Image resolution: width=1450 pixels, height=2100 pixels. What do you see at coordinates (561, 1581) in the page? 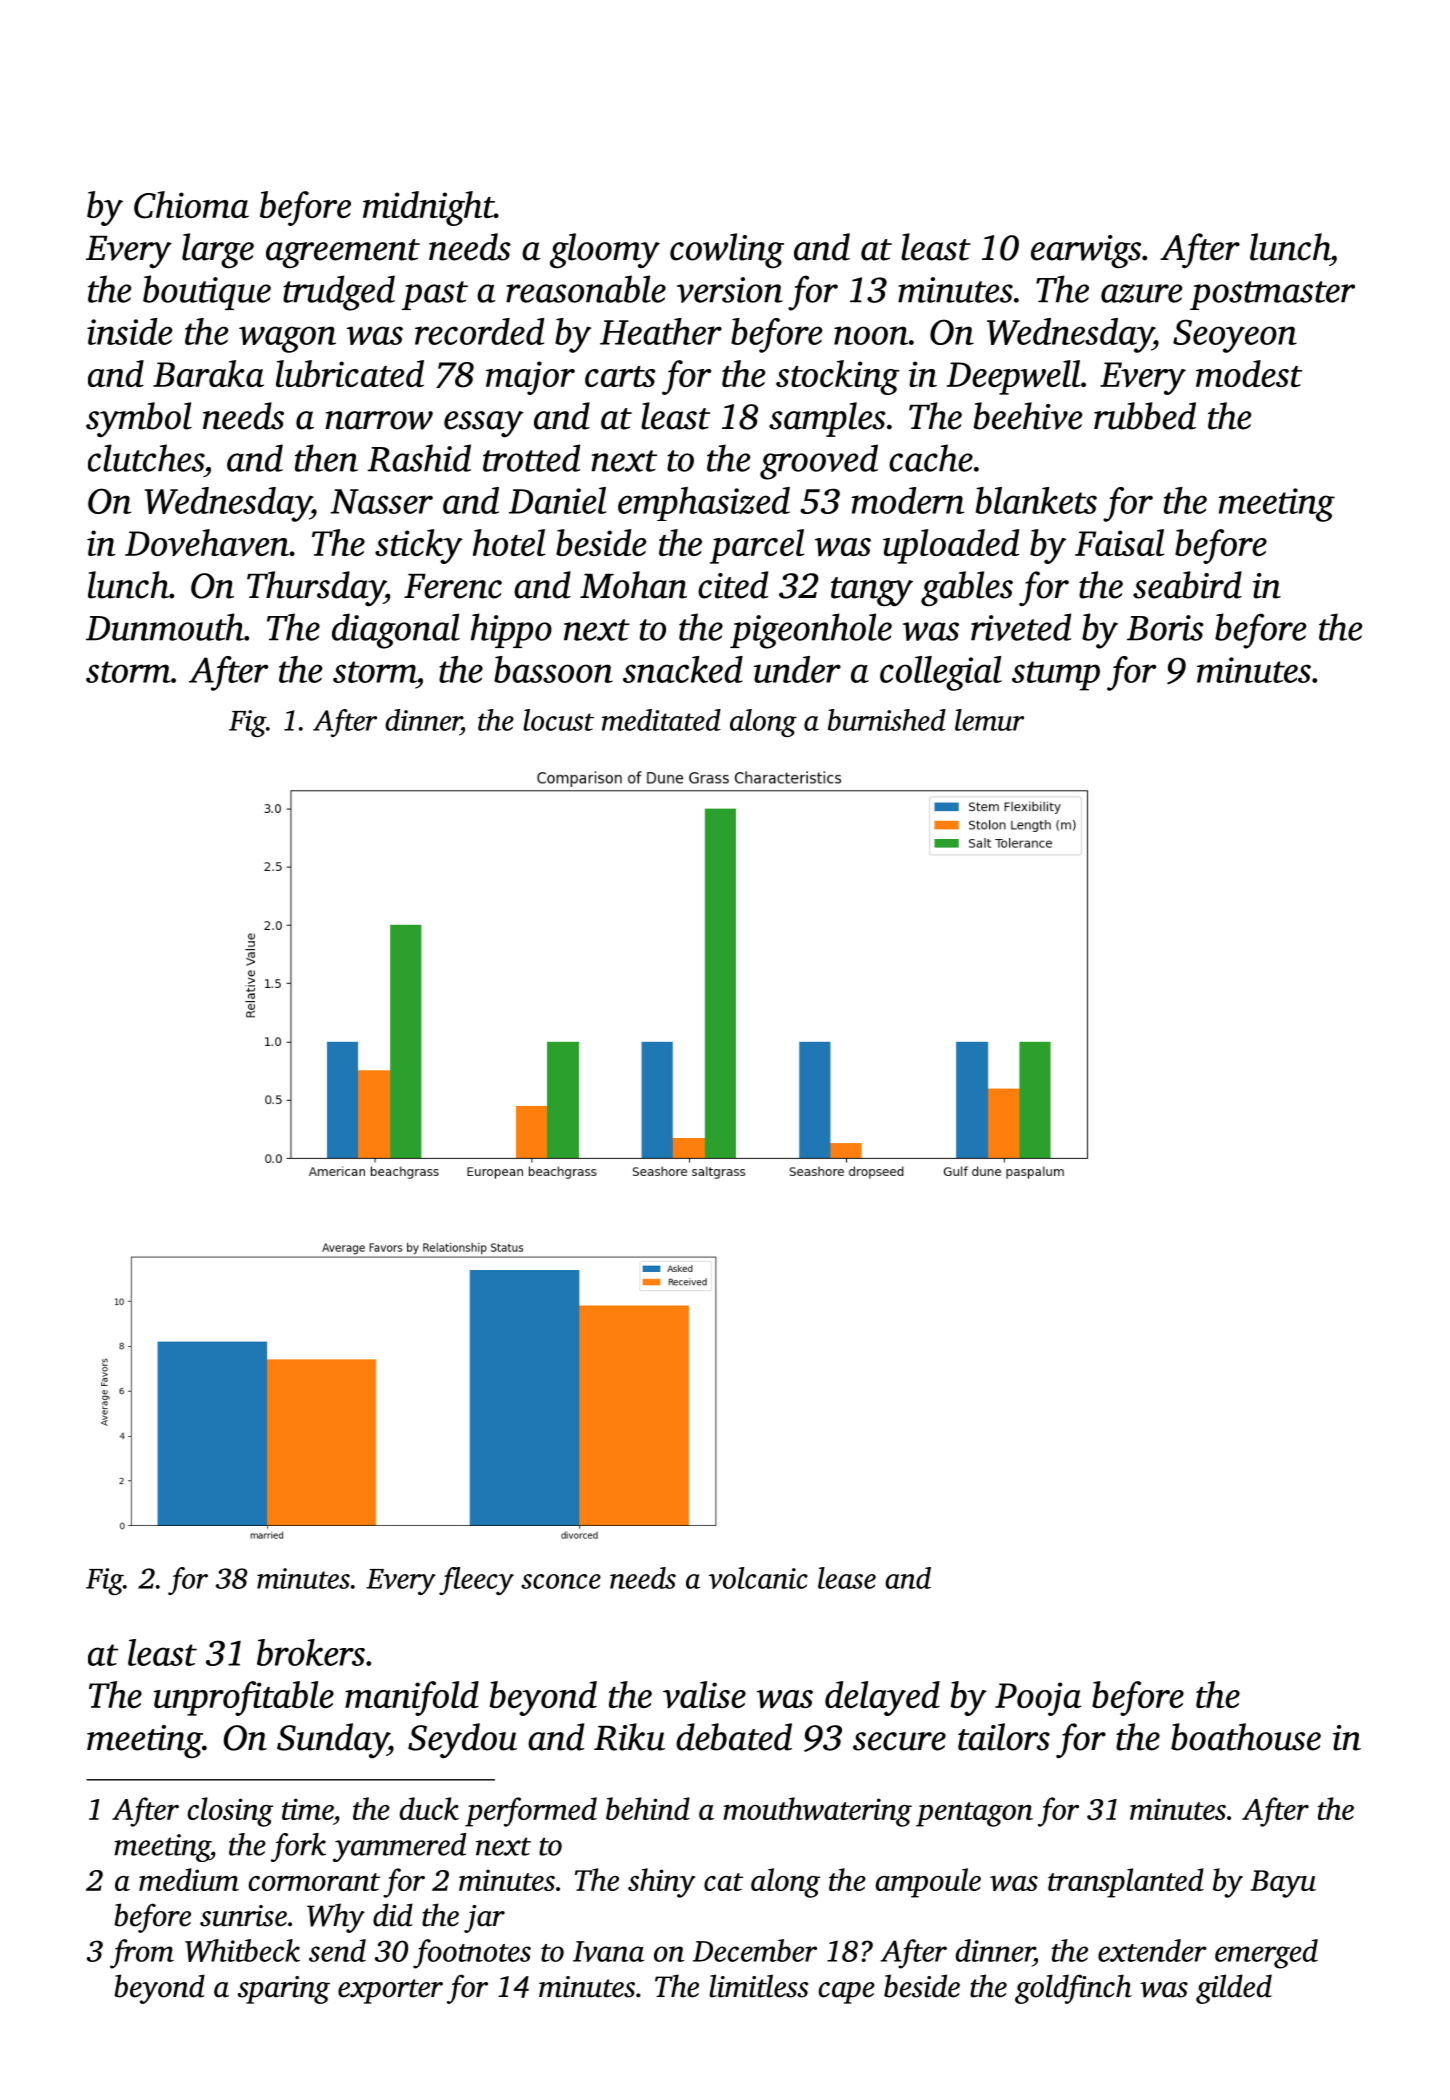
I see `sconce` at bounding box center [561, 1581].
